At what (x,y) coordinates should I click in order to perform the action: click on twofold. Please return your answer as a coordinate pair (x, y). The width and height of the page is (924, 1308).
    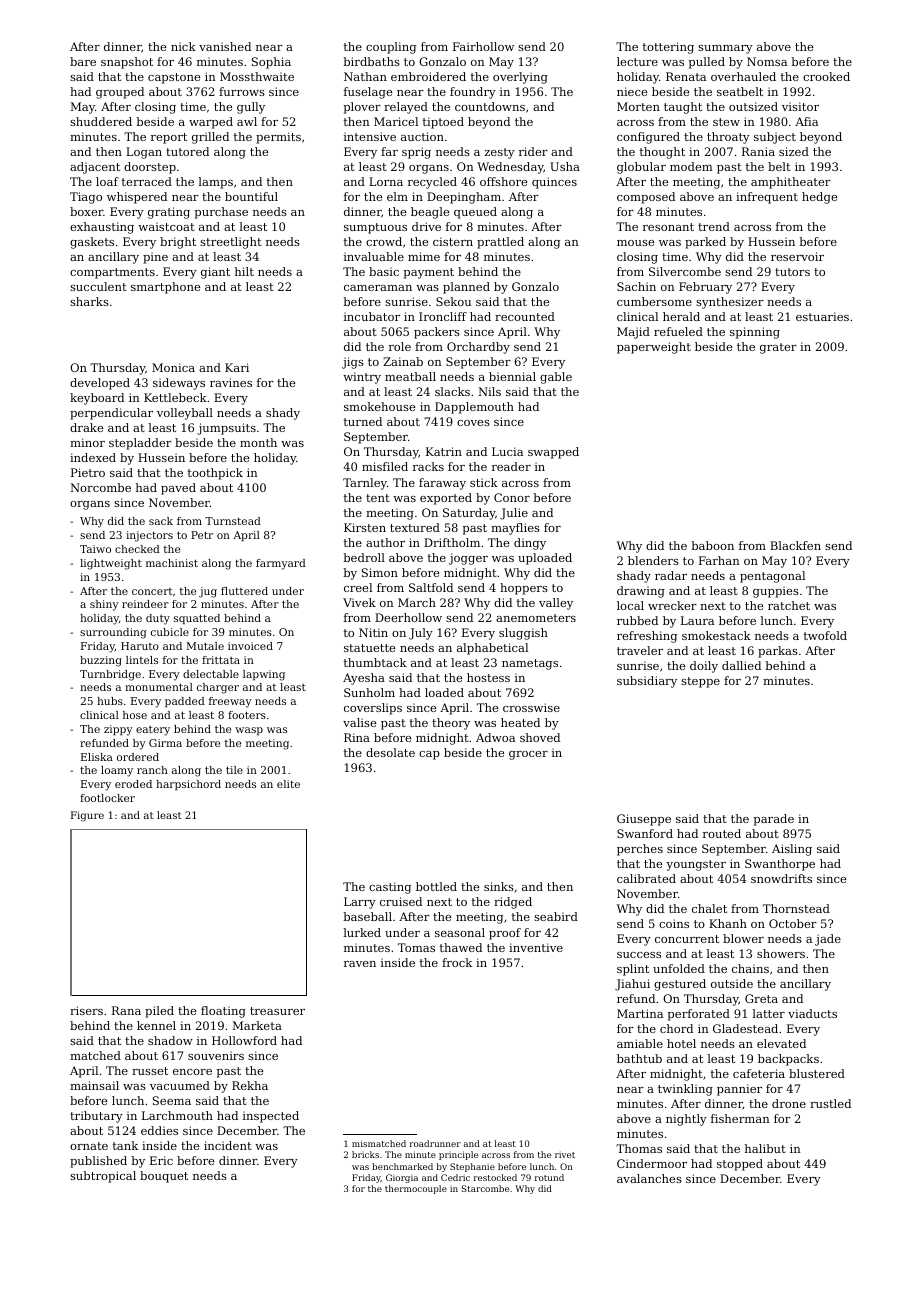
    Looking at the image, I should click on (825, 635).
